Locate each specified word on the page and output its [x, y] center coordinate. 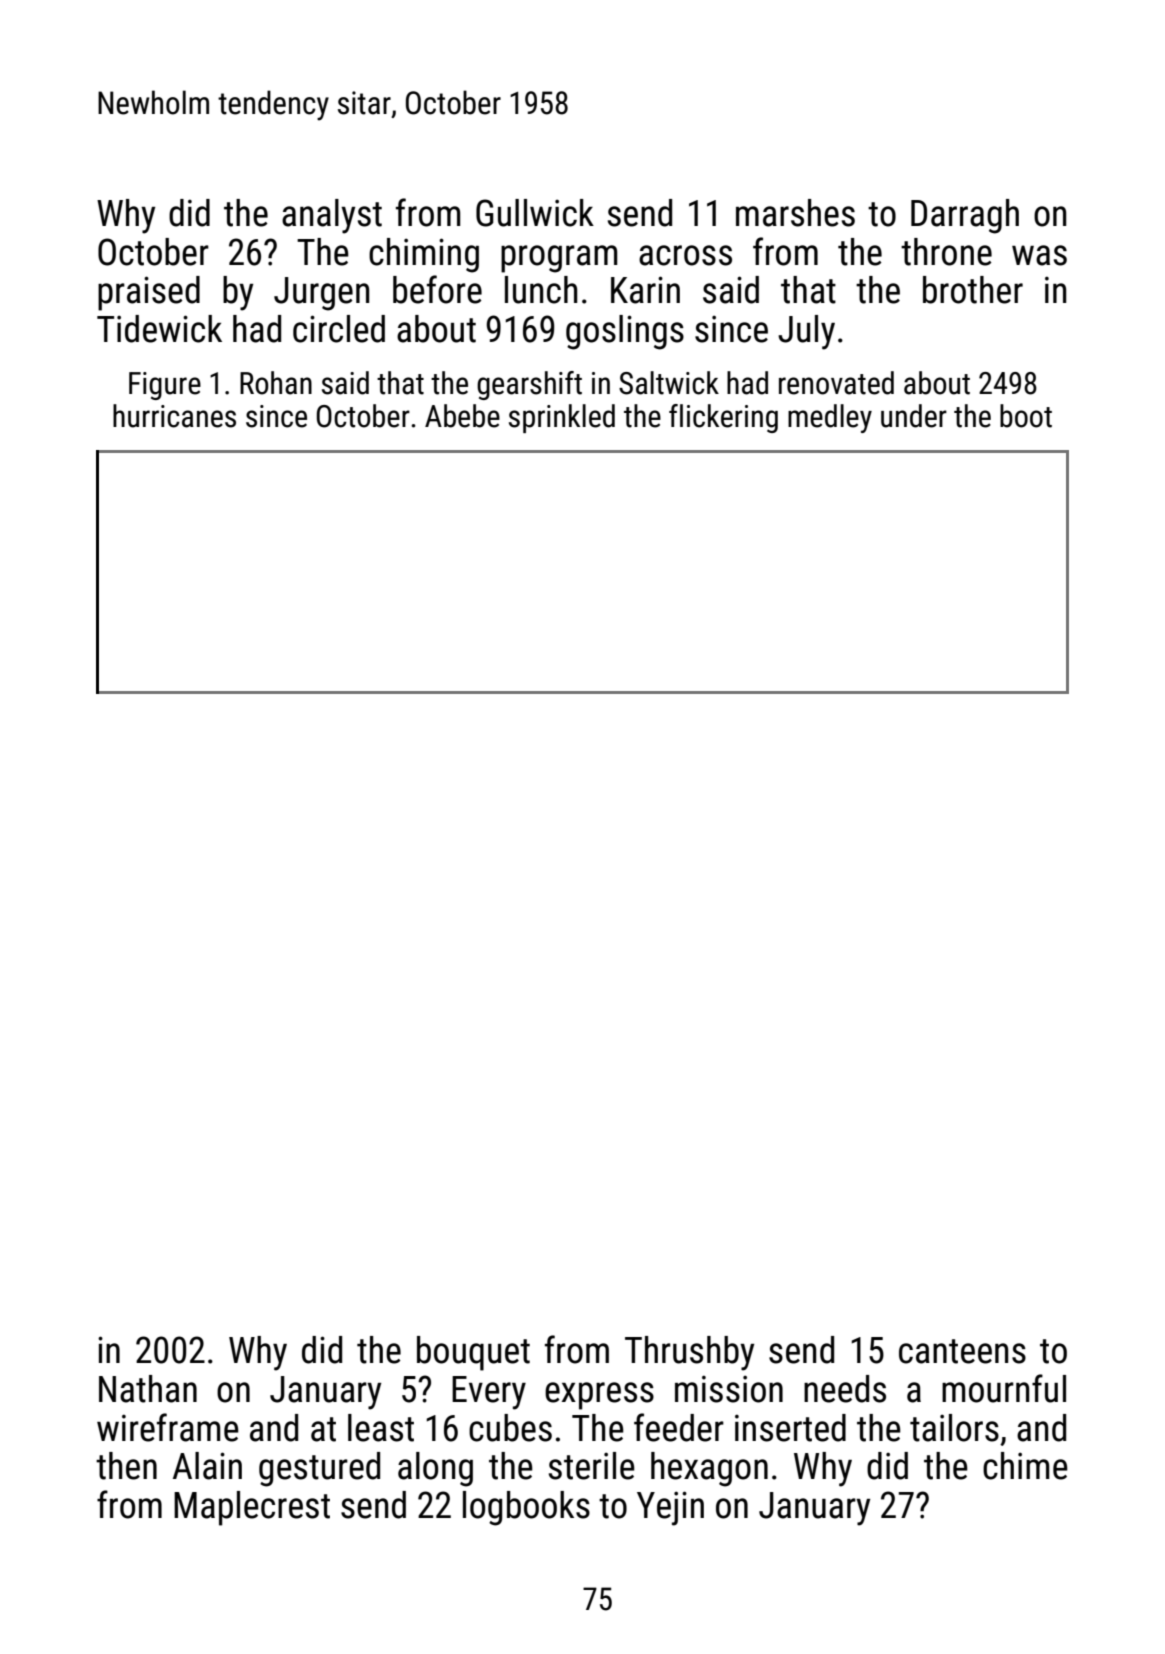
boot [1026, 416]
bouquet [473, 1353]
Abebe [462, 416]
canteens [962, 1351]
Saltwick [669, 383]
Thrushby [689, 1353]
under [914, 416]
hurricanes [174, 416]
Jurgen [321, 294]
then [126, 1466]
